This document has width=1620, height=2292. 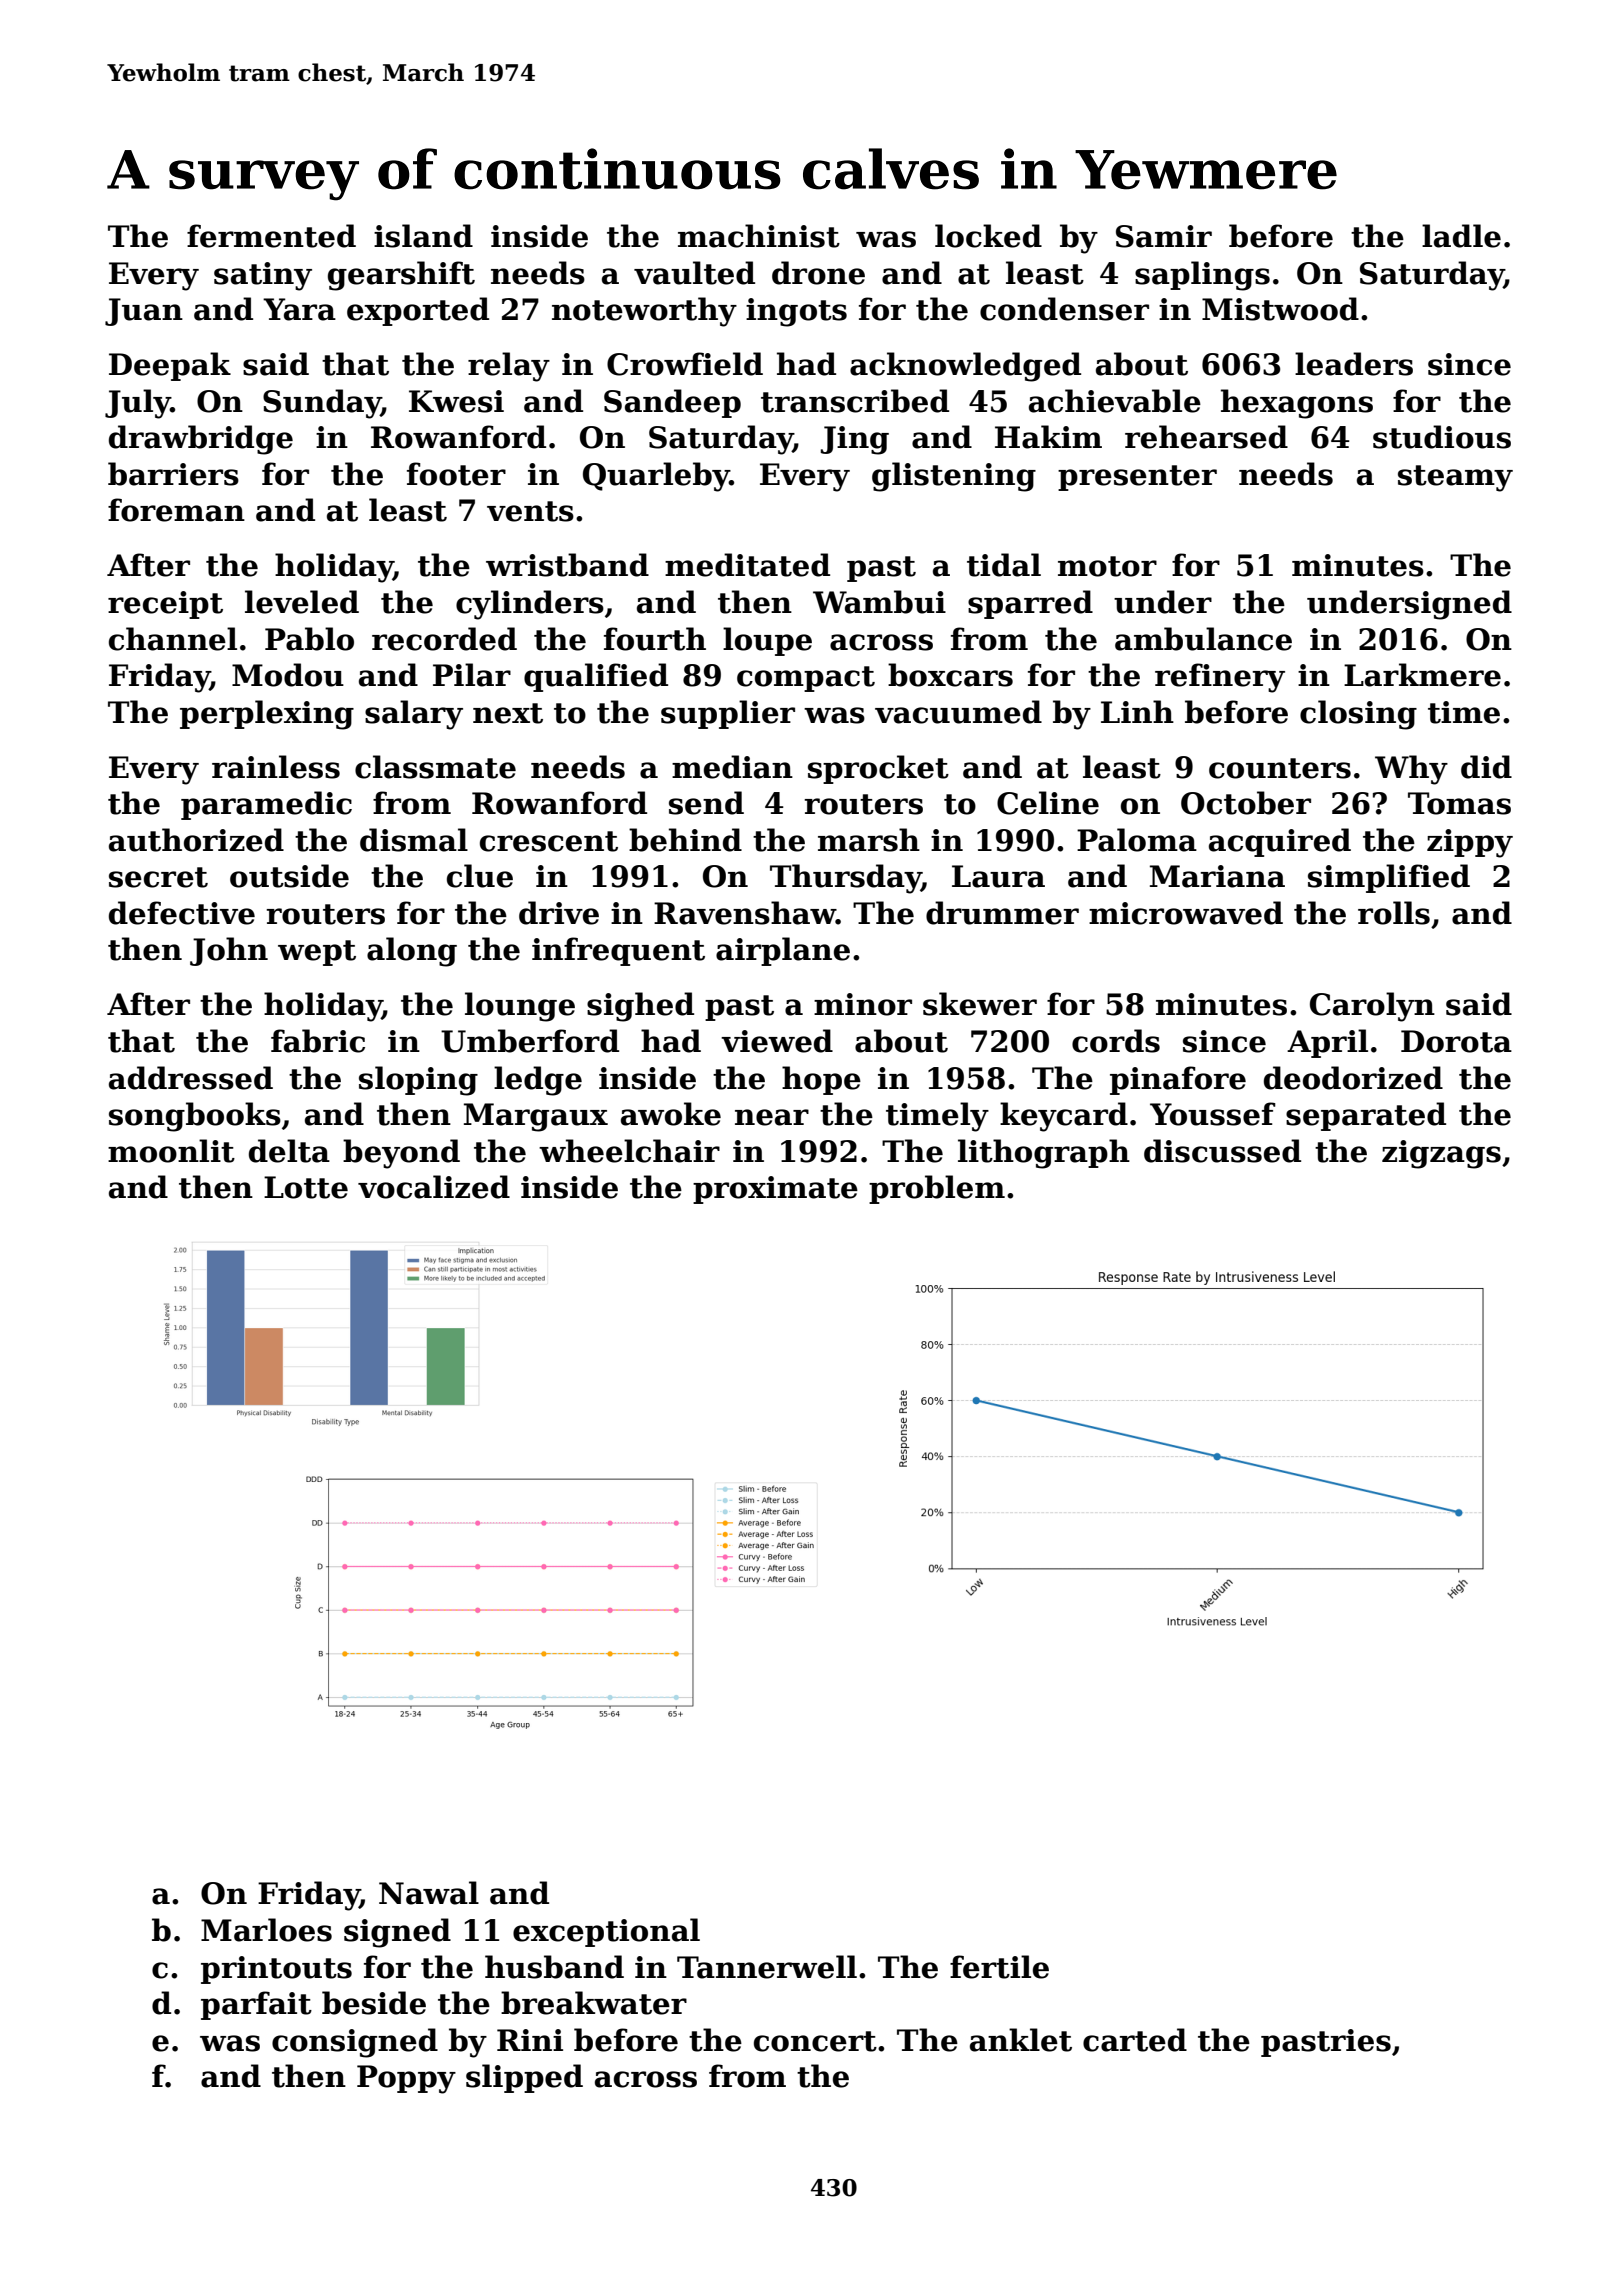 What do you see at coordinates (266, 1930) in the document?
I see `Marloes` at bounding box center [266, 1930].
